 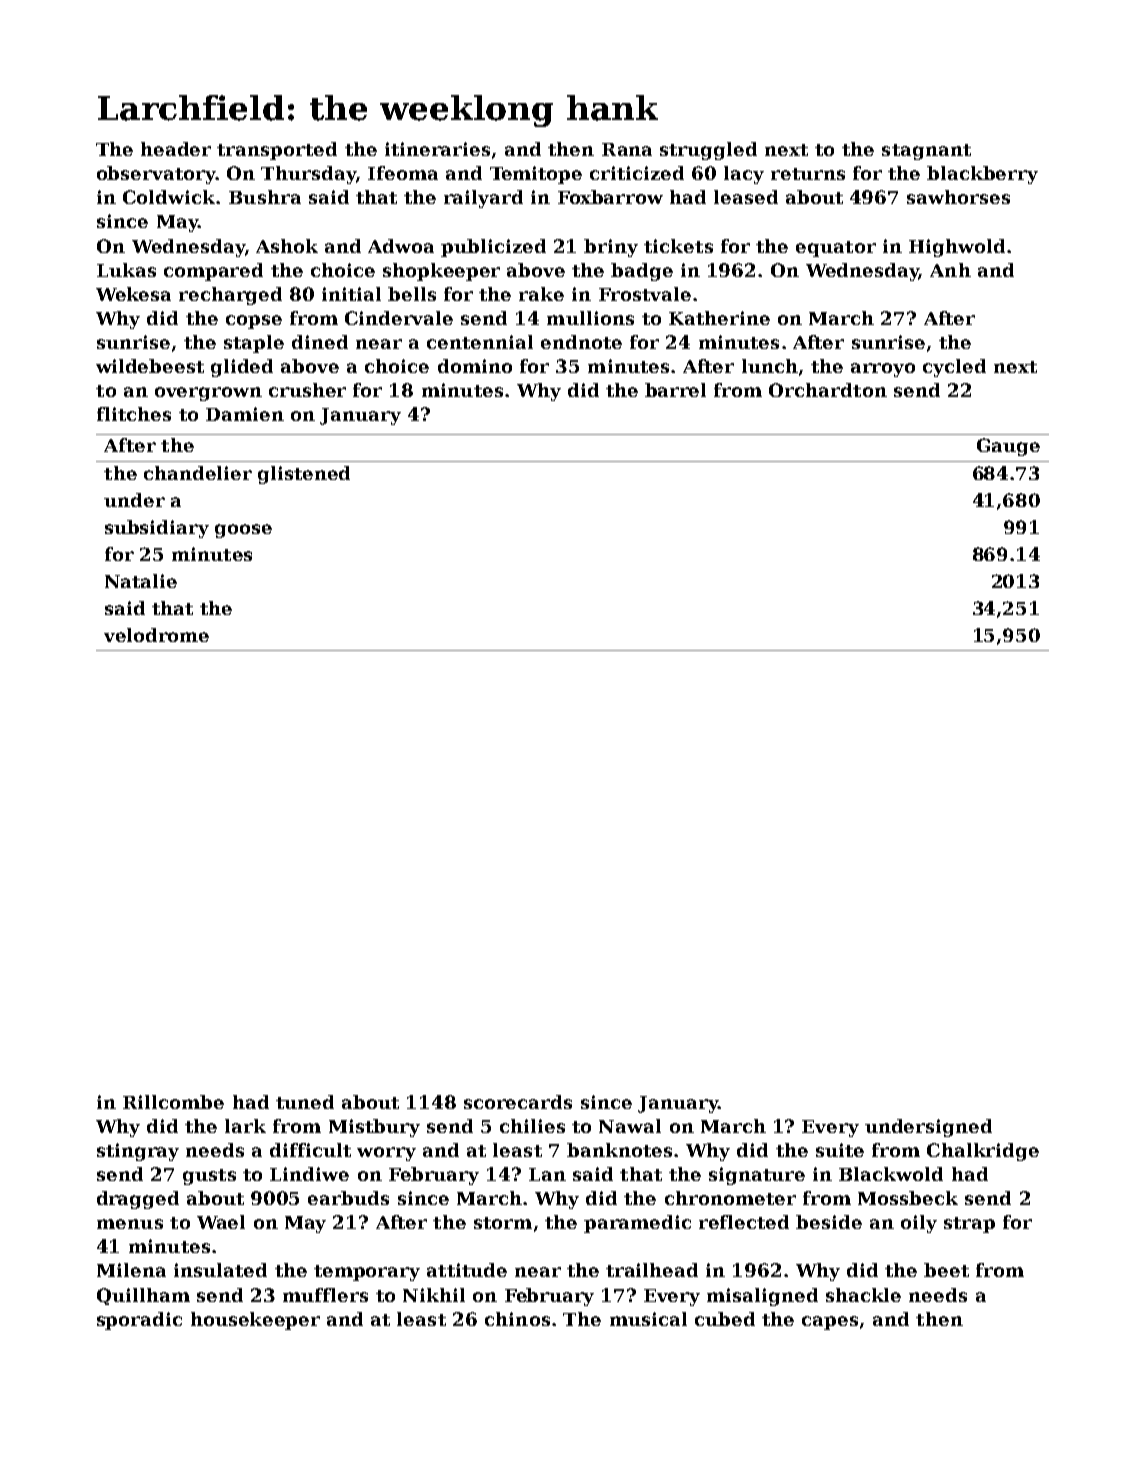 I want to click on itineraries, so click(x=437, y=149).
